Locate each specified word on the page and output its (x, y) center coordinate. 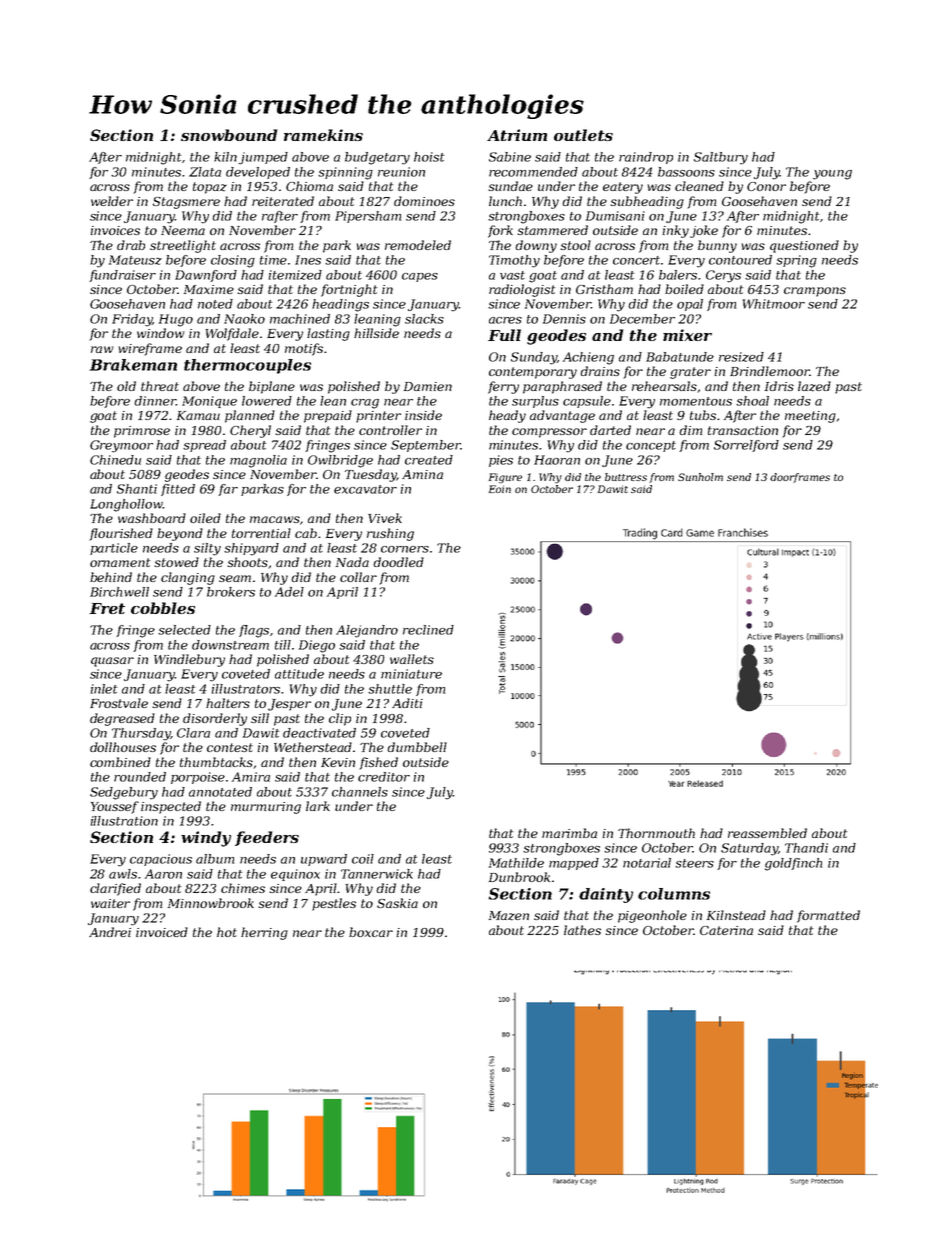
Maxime (209, 289)
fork (500, 231)
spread (204, 446)
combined (120, 762)
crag (365, 404)
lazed (814, 386)
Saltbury (721, 158)
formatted (828, 916)
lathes (582, 930)
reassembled (767, 833)
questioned (804, 246)
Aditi (407, 703)
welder (112, 201)
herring (264, 933)
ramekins (323, 135)
